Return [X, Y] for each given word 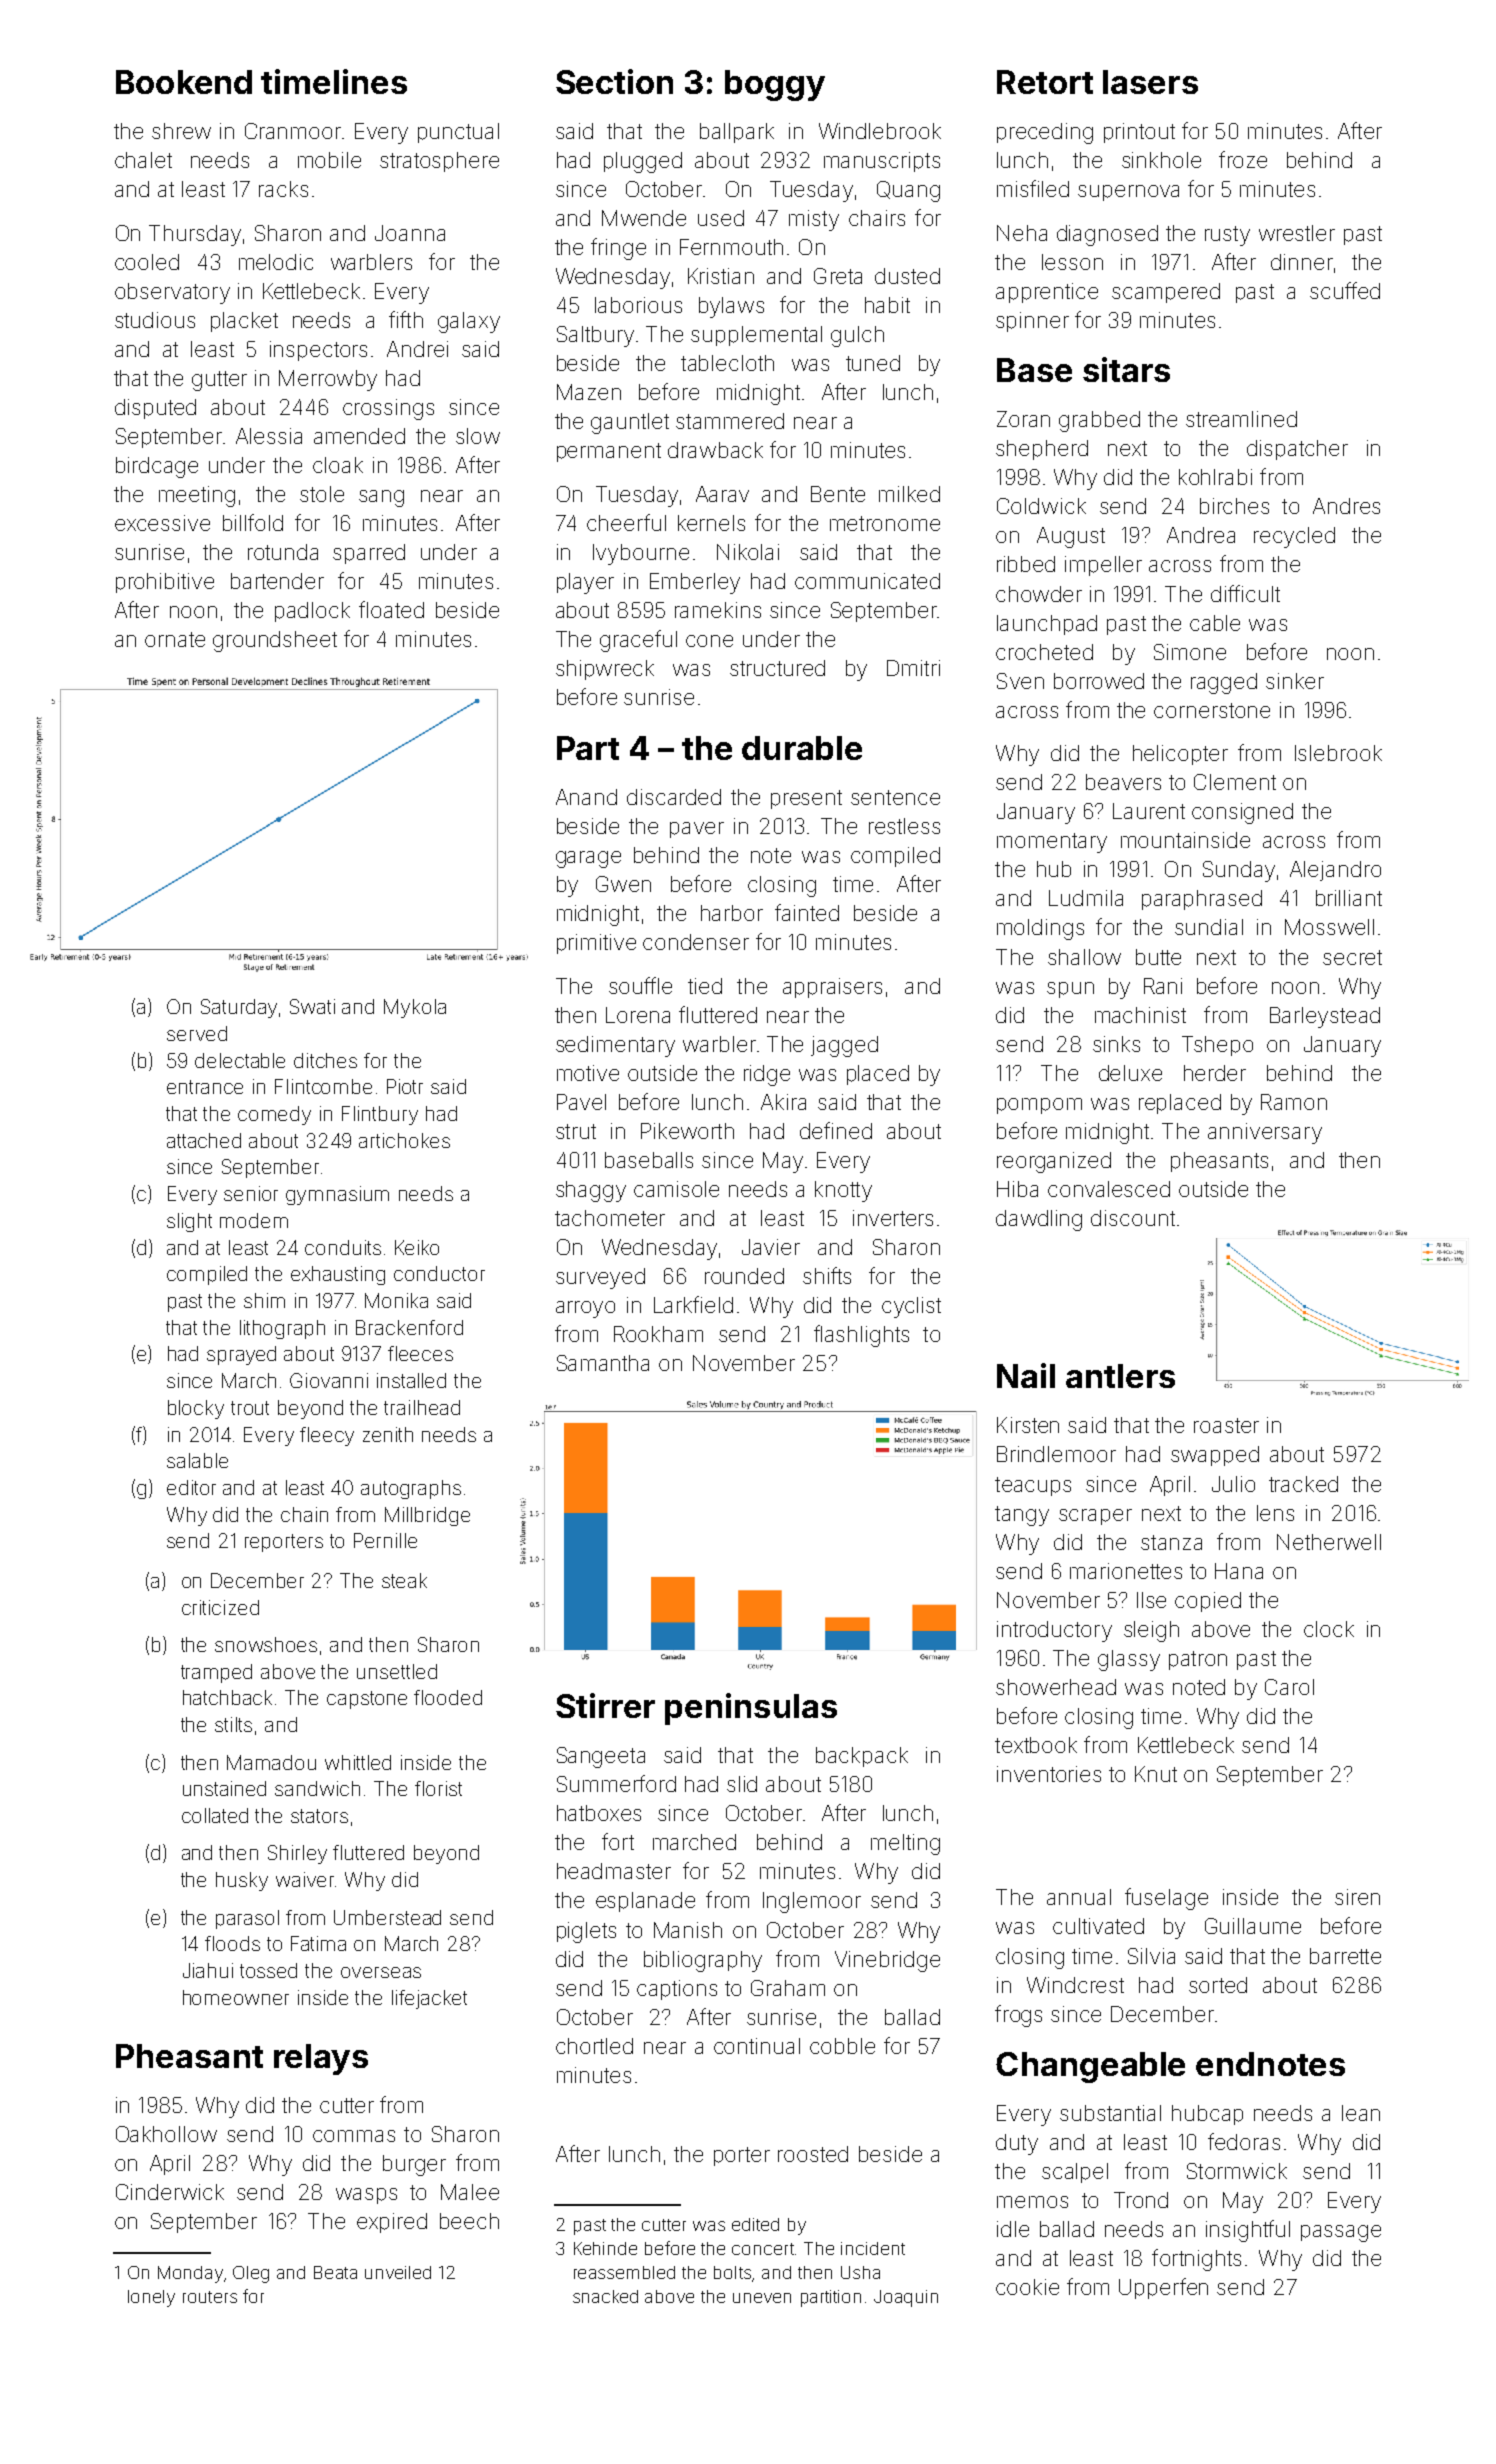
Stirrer [605, 1705]
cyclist [911, 1307]
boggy [775, 85]
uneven [762, 2298]
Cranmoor [293, 131]
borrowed [1099, 681]
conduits [343, 1247]
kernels [711, 523]
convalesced [1109, 1189]
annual [1079, 1897]
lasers [1150, 82]
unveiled [398, 2272]
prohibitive [165, 583]
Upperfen [1163, 2288]
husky [242, 1881]
